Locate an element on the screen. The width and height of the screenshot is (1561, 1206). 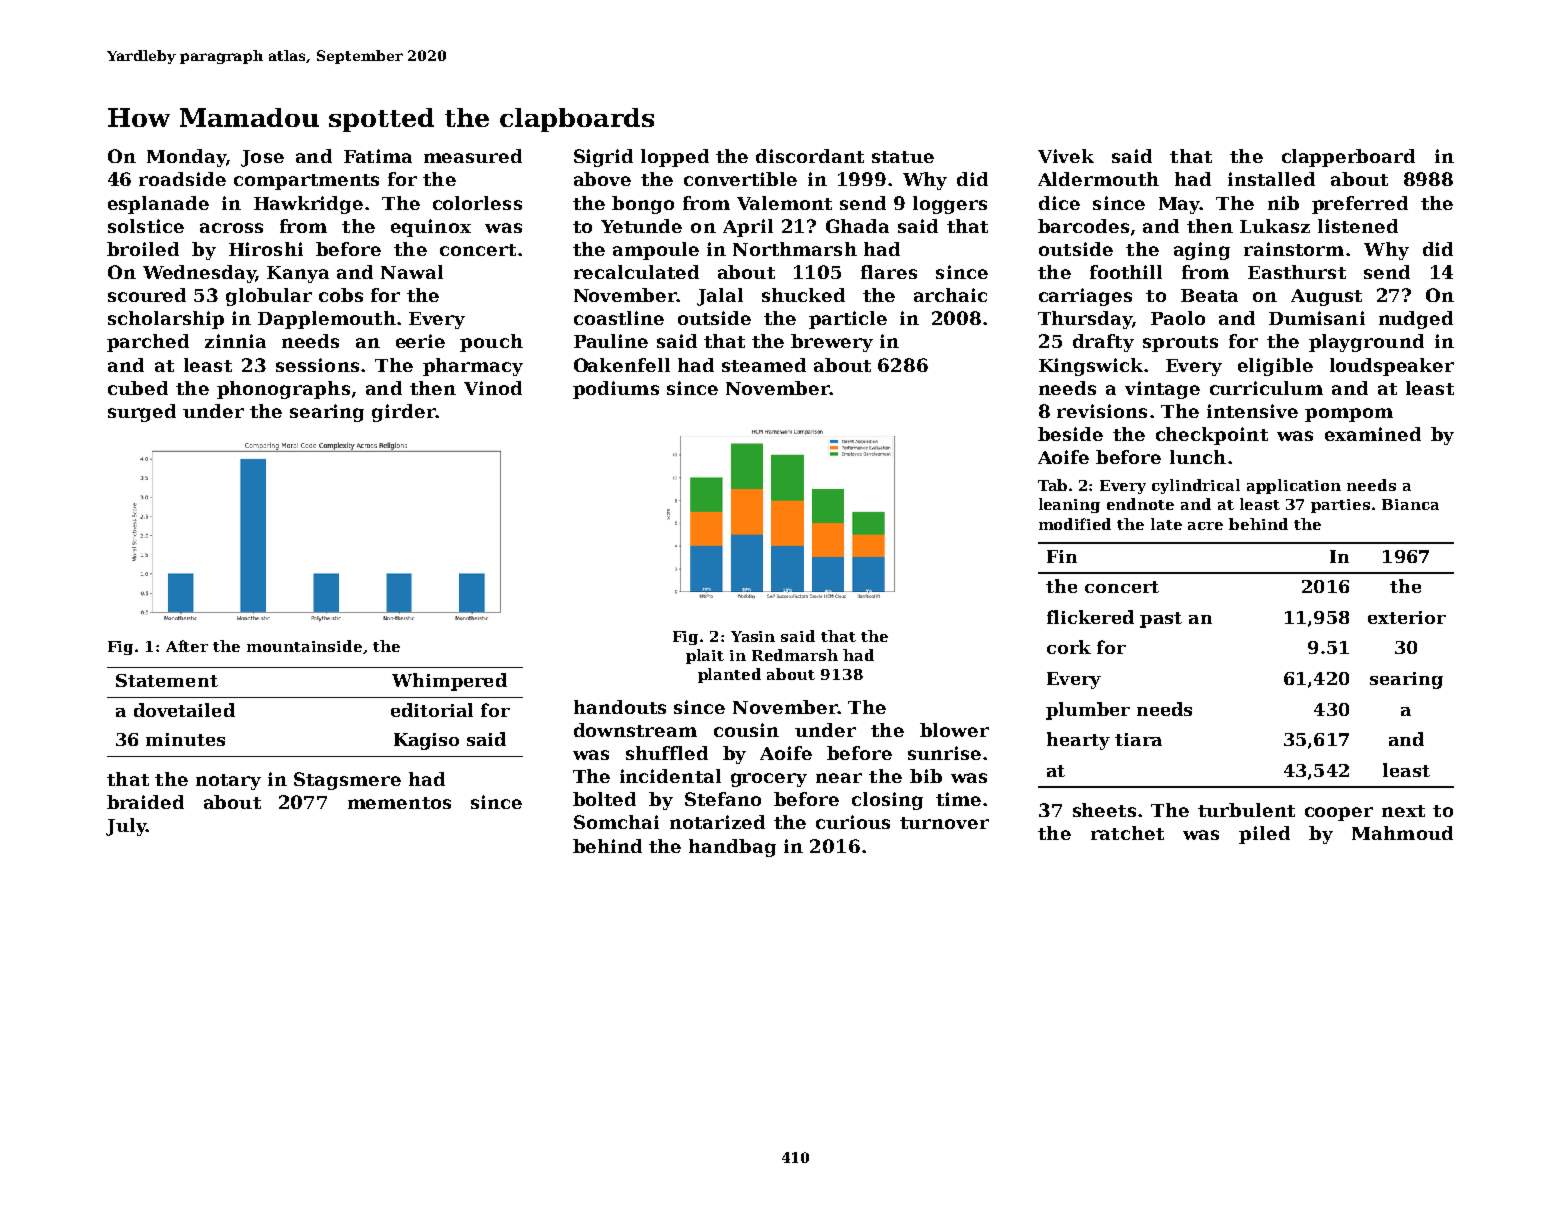
Sigrid is located at coordinates (603, 158).
